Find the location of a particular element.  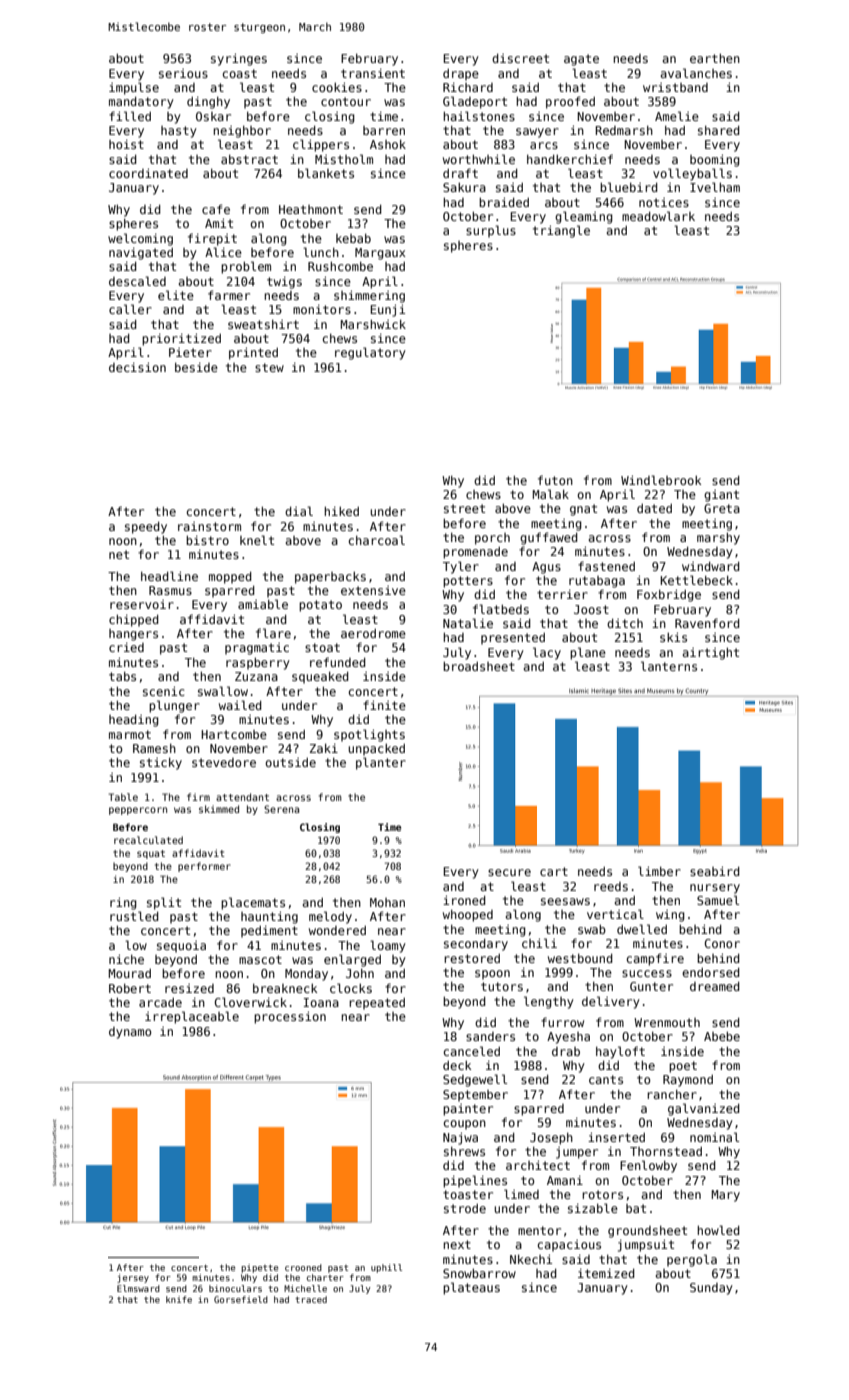

marshy is located at coordinates (718, 538).
